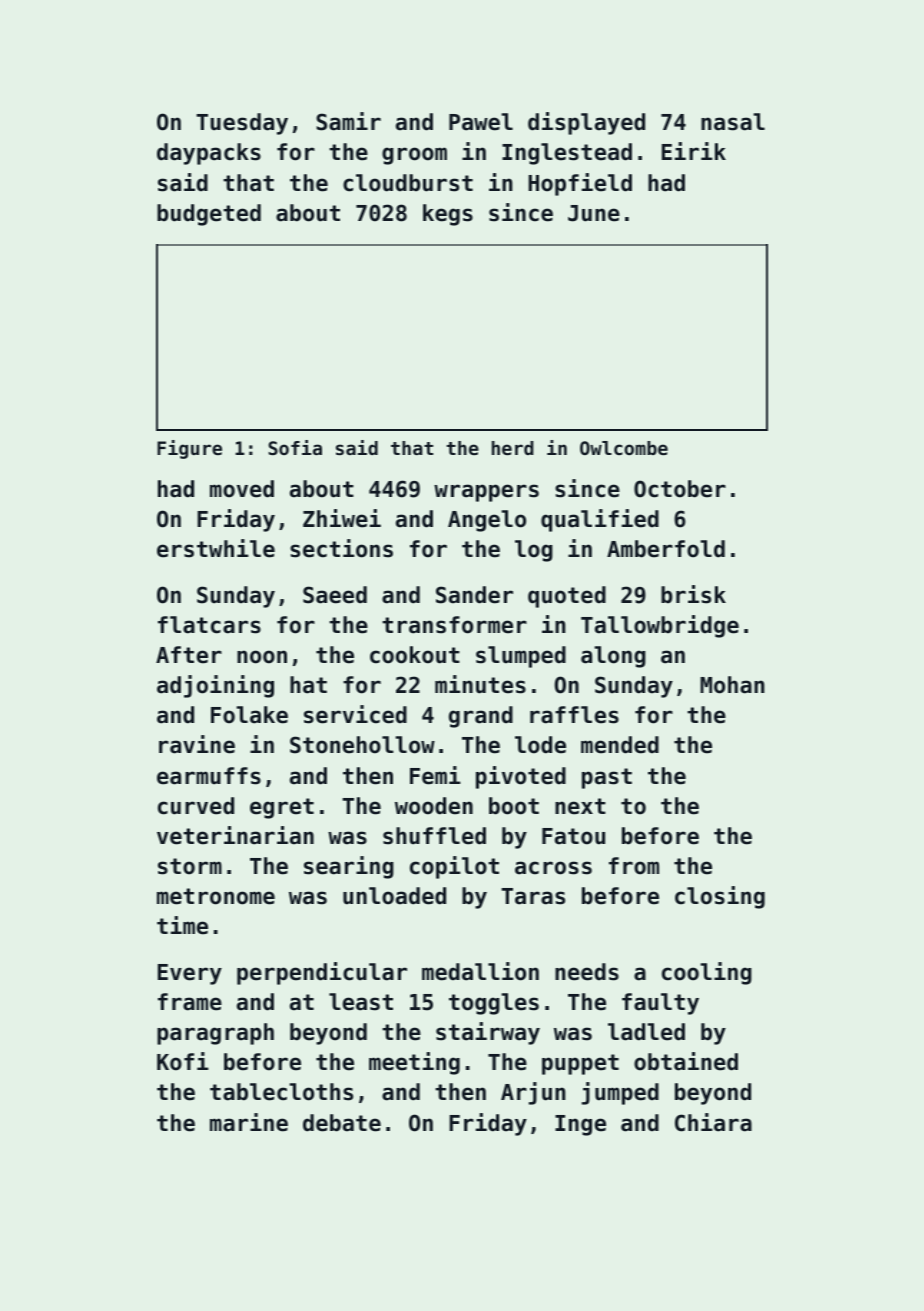 The image size is (924, 1311). What do you see at coordinates (415, 655) in the image?
I see `cookout` at bounding box center [415, 655].
